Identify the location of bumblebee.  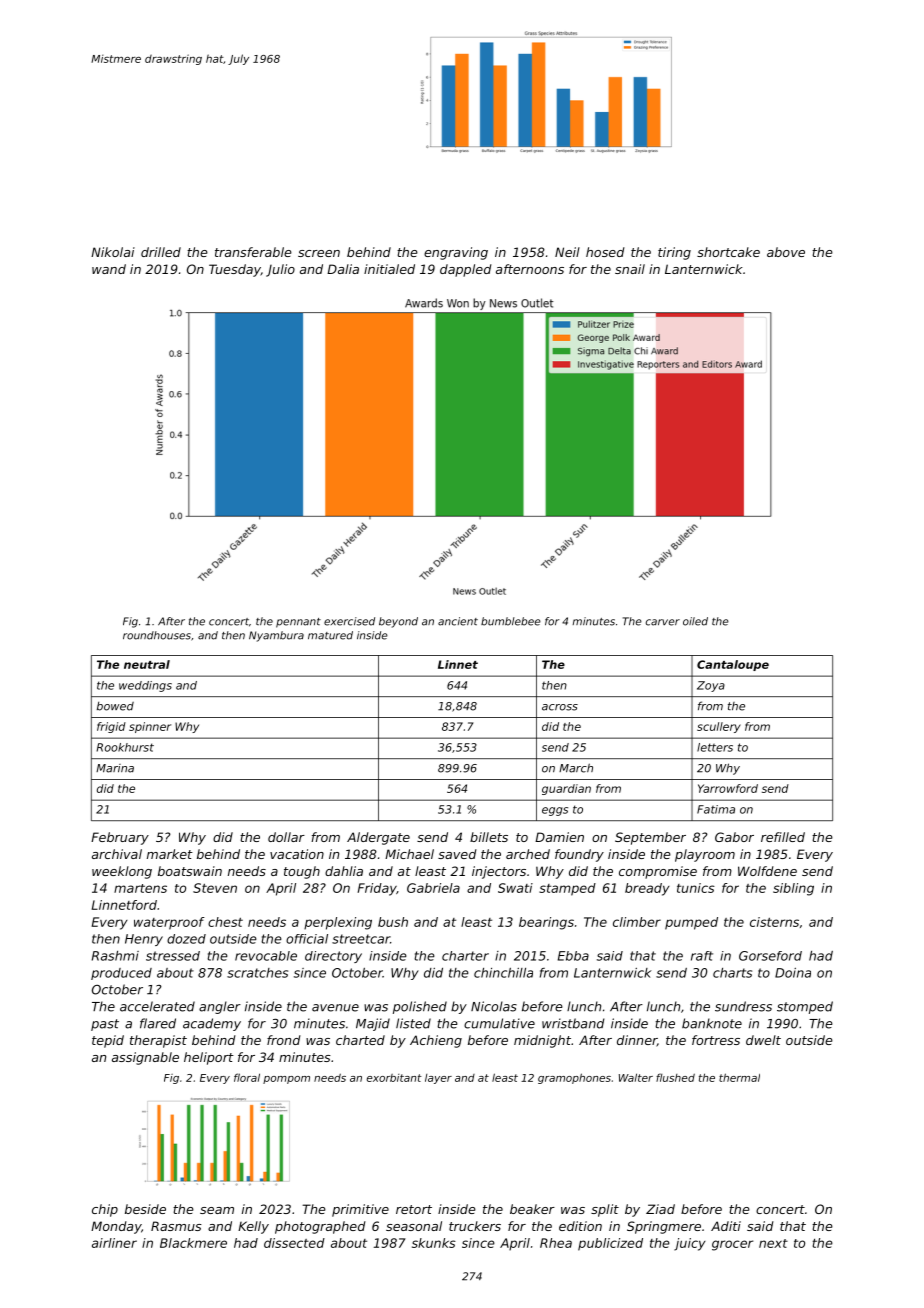
(511, 621).
